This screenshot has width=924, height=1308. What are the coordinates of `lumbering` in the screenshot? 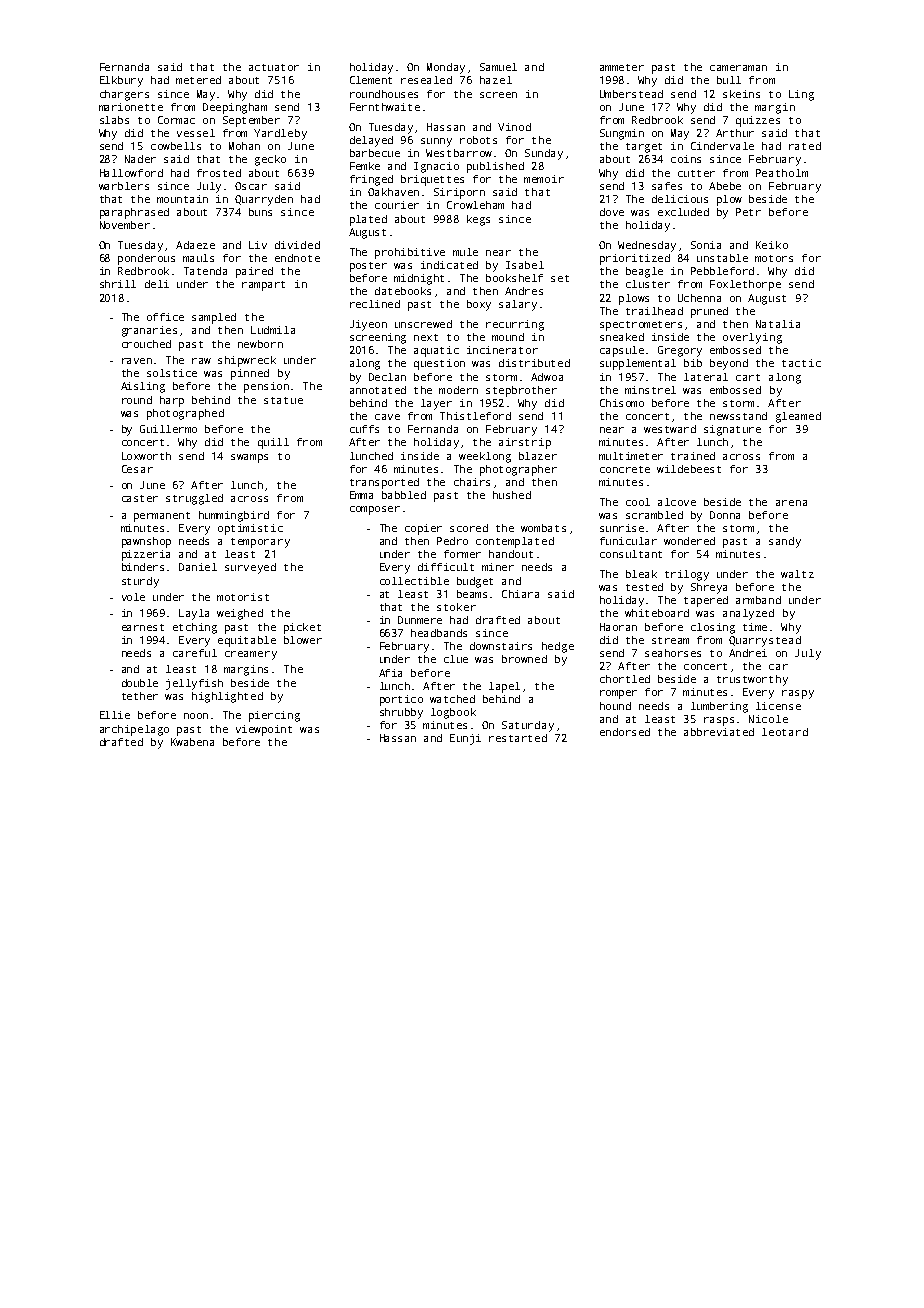 It's located at (719, 707).
